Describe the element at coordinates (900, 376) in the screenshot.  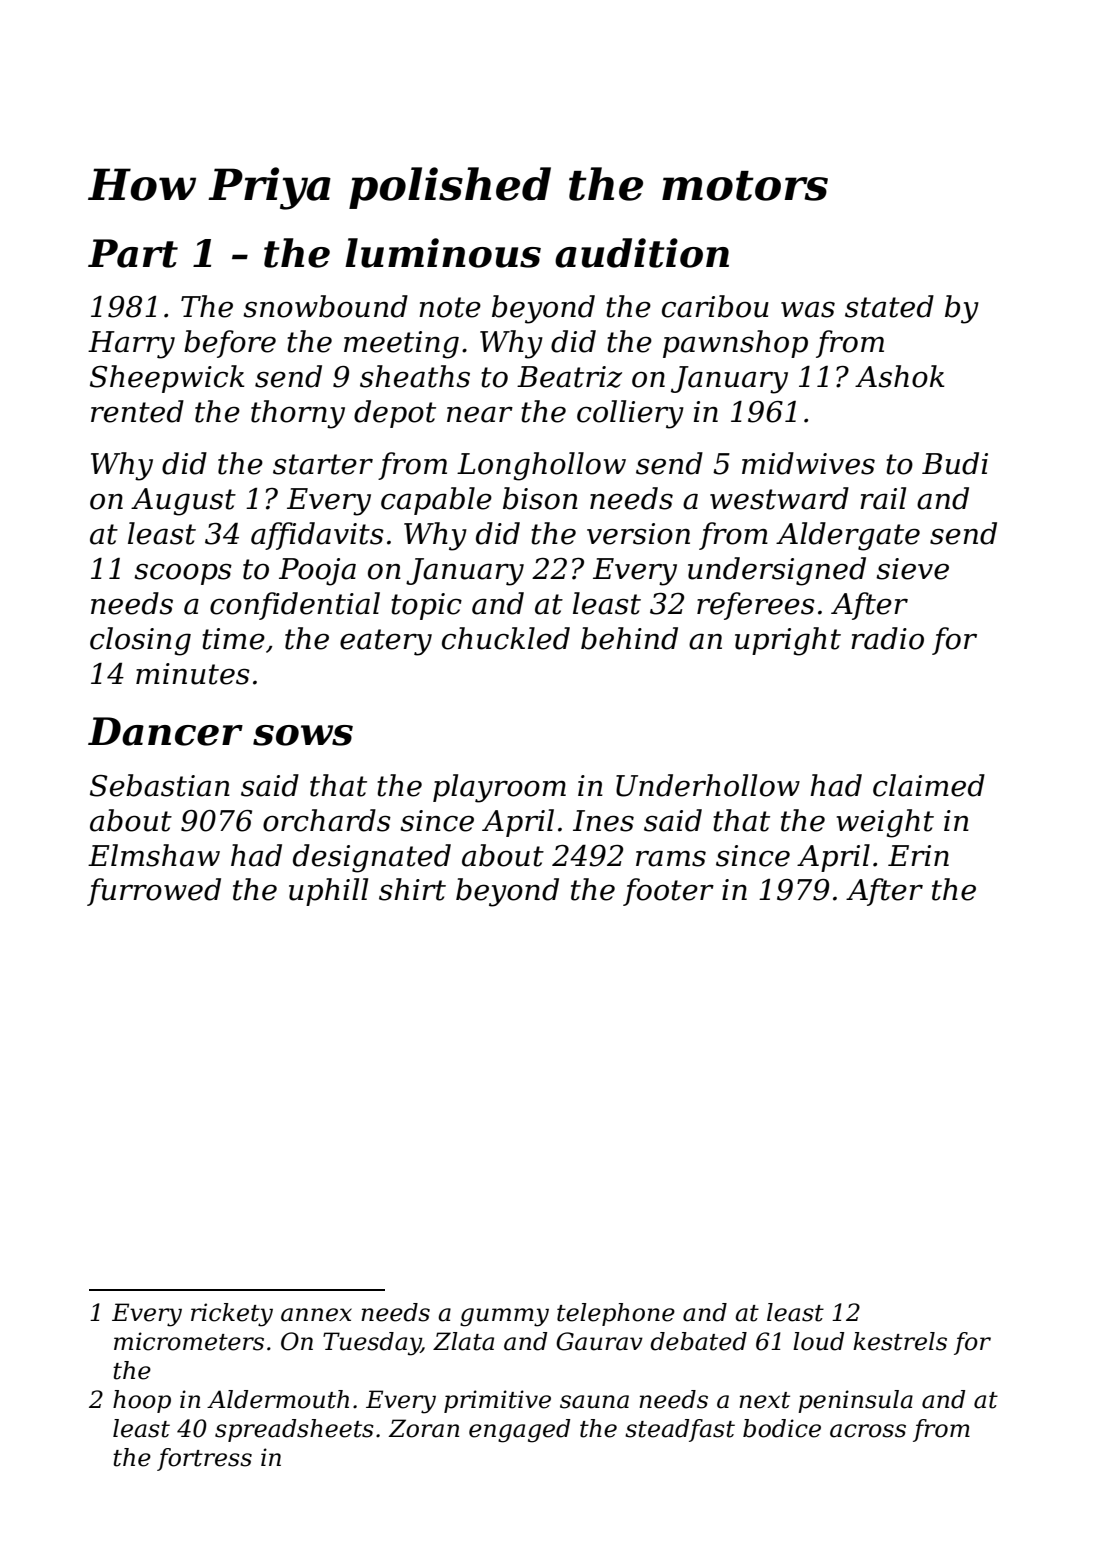
I see `Ashok` at that location.
